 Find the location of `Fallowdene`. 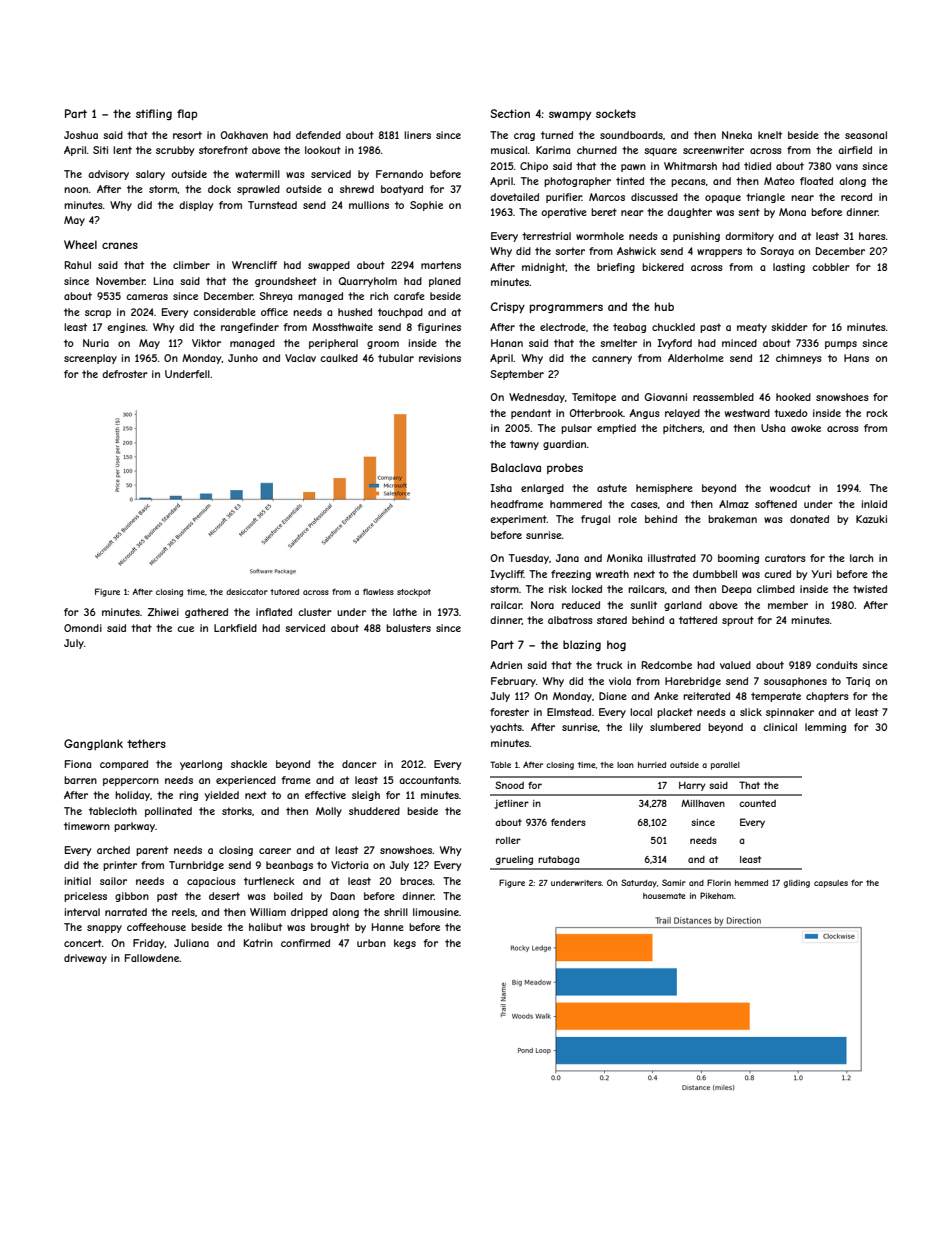

Fallowdene is located at coordinates (152, 958).
